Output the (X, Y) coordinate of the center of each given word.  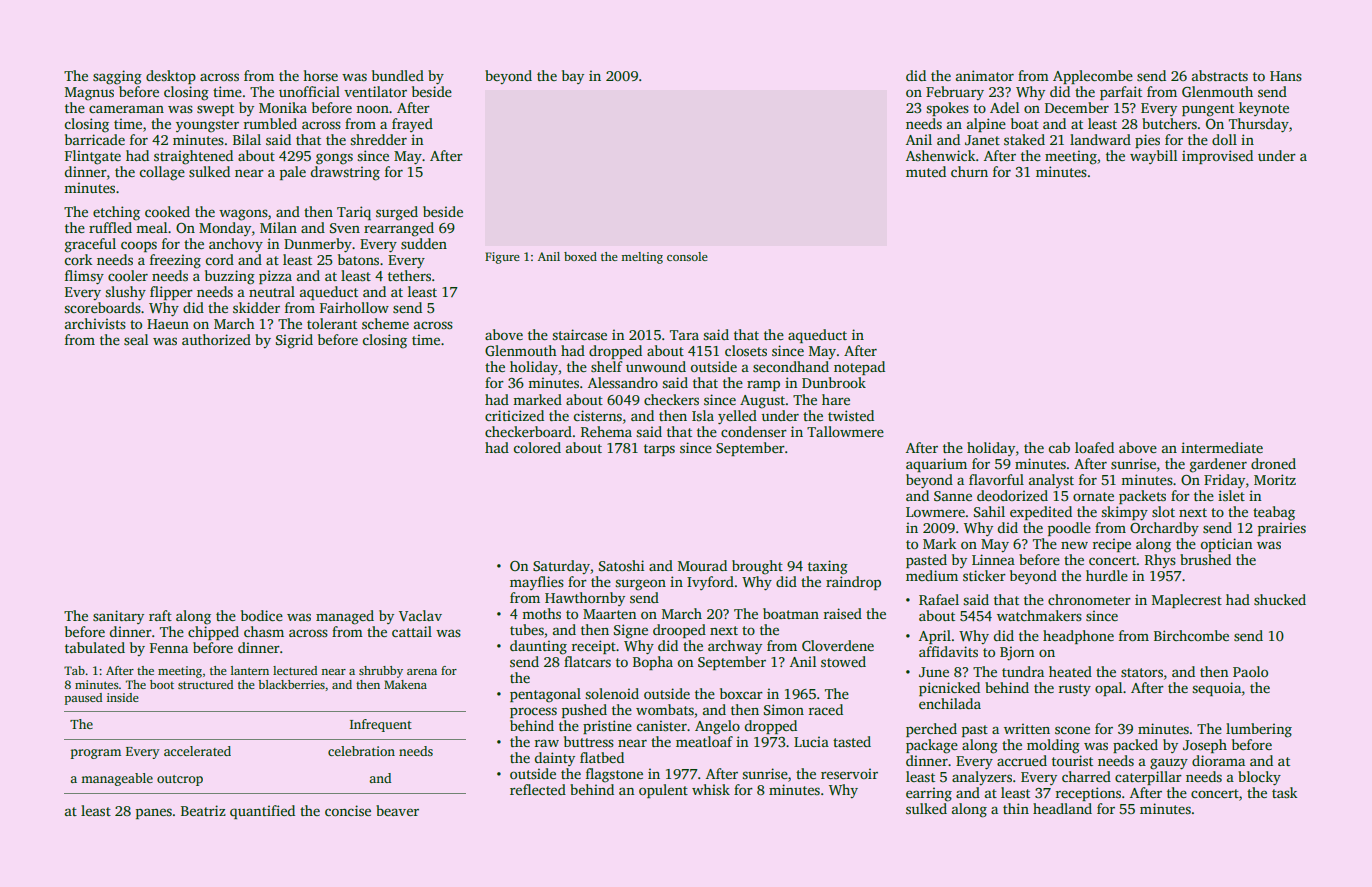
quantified (262, 812)
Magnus (89, 94)
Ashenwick (941, 155)
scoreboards (102, 307)
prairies (1282, 529)
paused (83, 699)
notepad (859, 368)
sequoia (1216, 689)
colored (537, 447)
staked (1024, 139)
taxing (828, 567)
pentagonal (545, 695)
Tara (684, 335)
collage (162, 173)
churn (969, 171)
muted (926, 171)
